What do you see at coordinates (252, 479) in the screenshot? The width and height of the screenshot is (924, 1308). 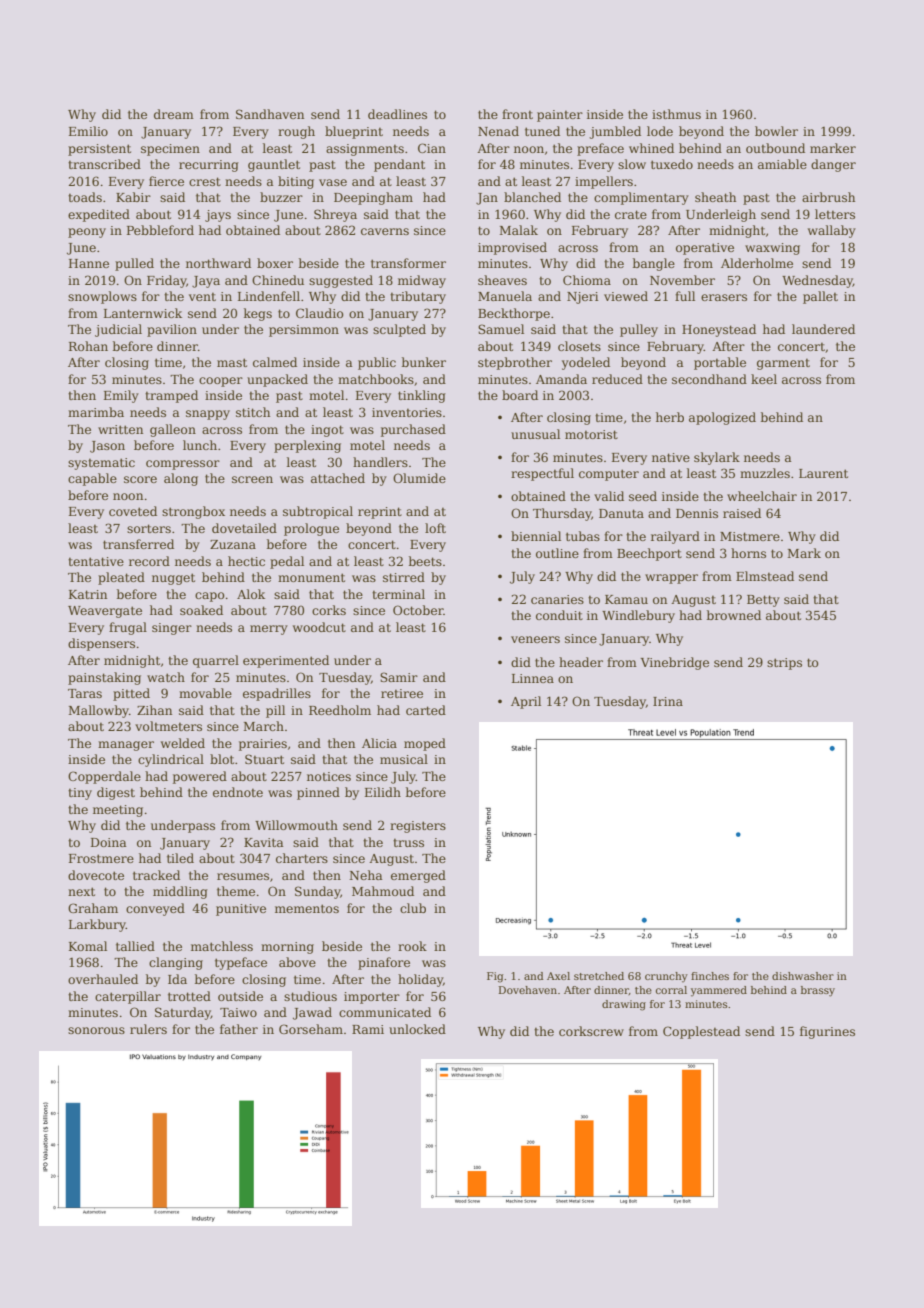 I see `screen` at bounding box center [252, 479].
